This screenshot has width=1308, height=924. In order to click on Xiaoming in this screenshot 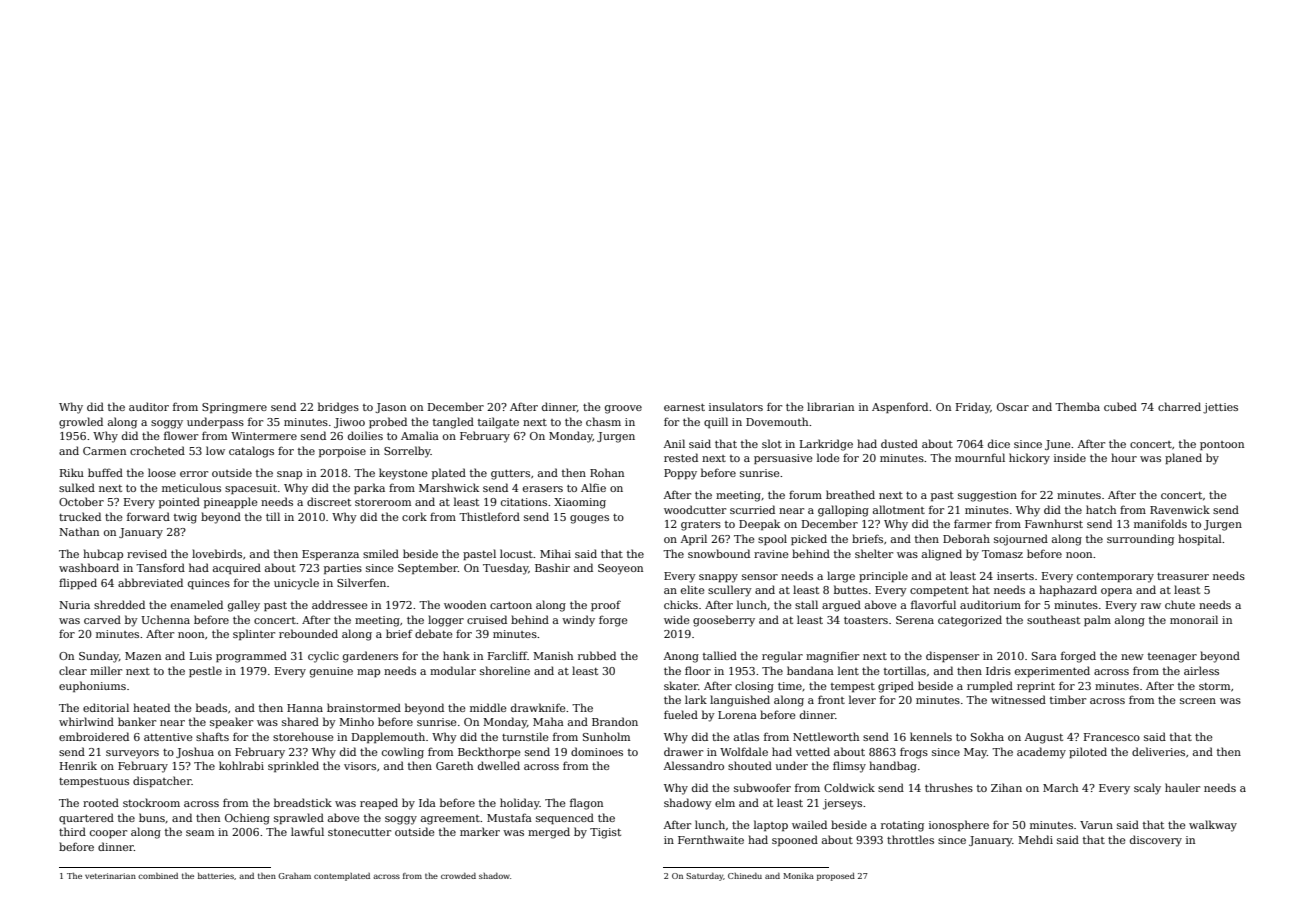, I will do `click(580, 503)`.
